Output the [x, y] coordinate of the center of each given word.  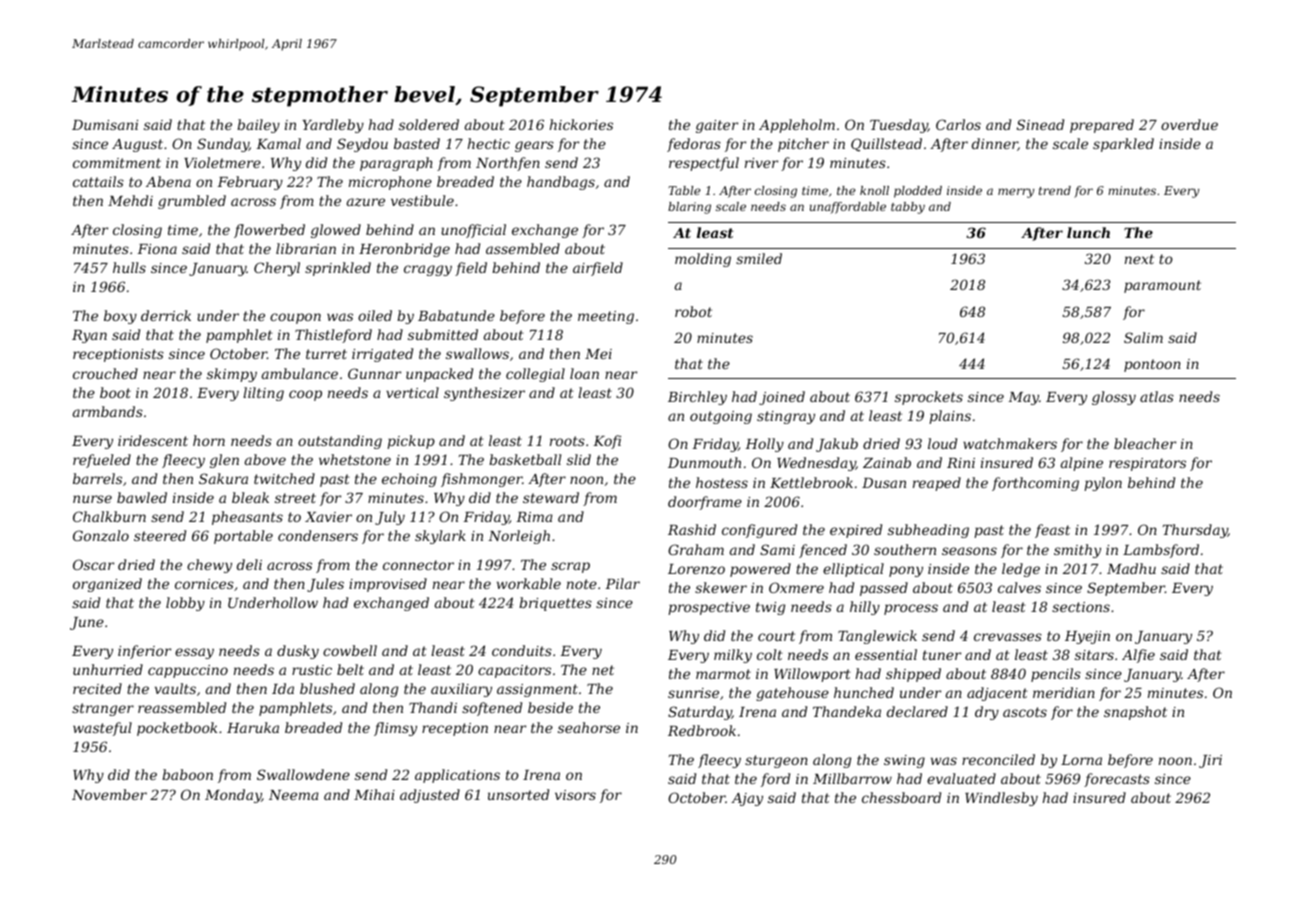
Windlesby [1001, 799]
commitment [117, 163]
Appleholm [797, 126]
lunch [1088, 232]
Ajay [747, 799]
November [109, 794]
